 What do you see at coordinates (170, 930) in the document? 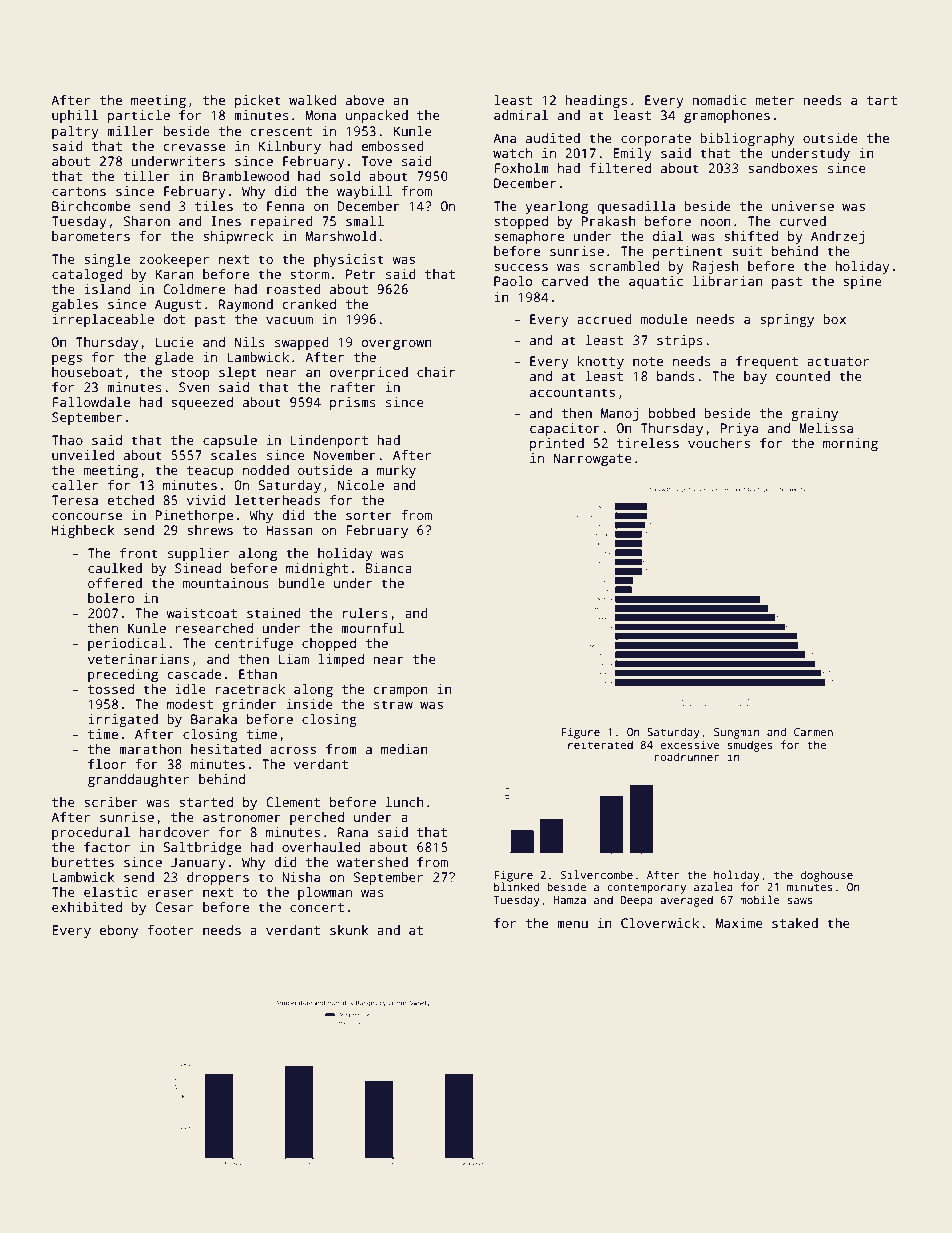
I see `footer` at bounding box center [170, 930].
